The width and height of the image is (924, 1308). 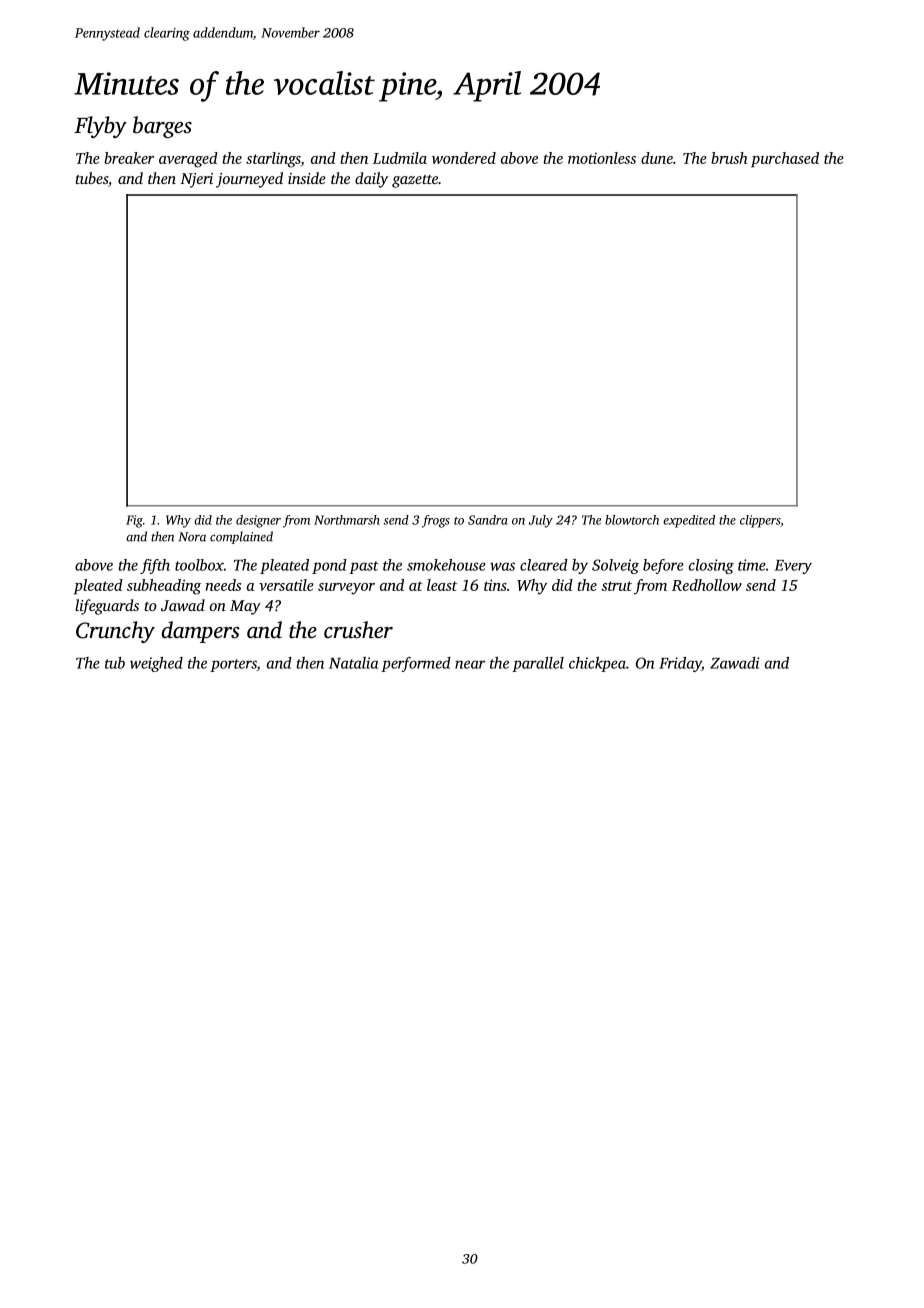 I want to click on Friday, so click(x=680, y=664).
